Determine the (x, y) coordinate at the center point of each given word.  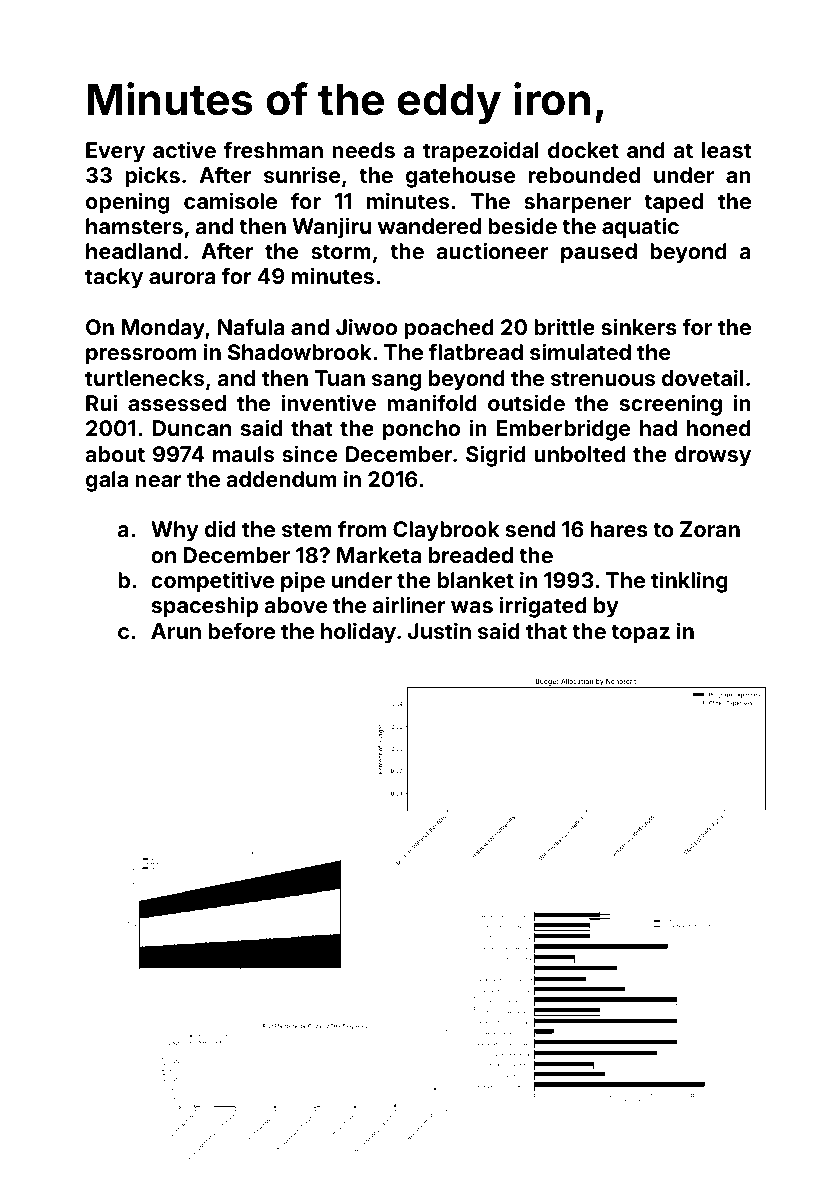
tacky (114, 278)
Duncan (192, 428)
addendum (281, 479)
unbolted (580, 454)
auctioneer (492, 250)
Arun (176, 631)
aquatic (640, 228)
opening (127, 203)
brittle (564, 326)
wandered (429, 226)
